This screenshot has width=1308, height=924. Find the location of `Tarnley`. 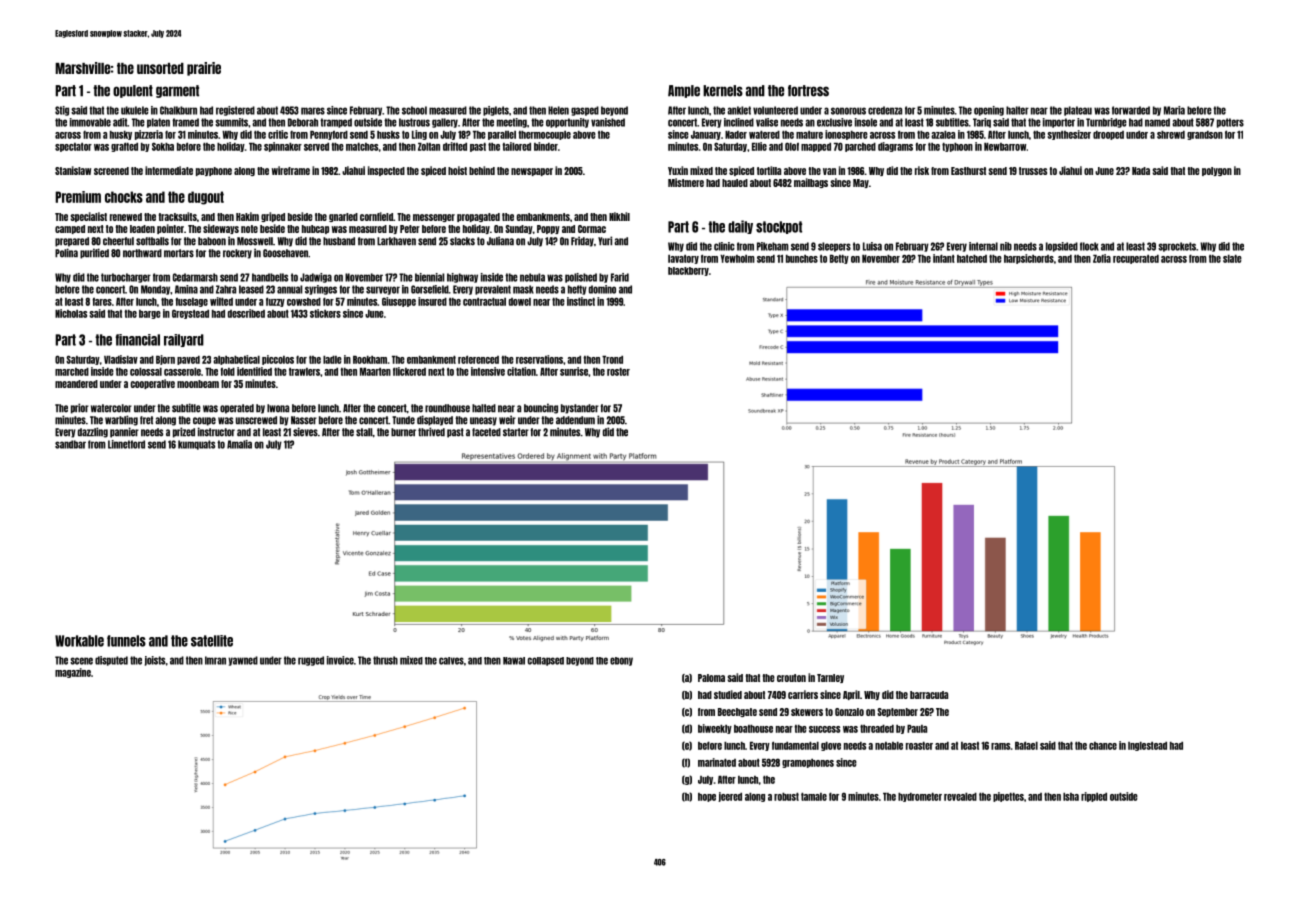

Tarnley is located at coordinates (830, 678).
